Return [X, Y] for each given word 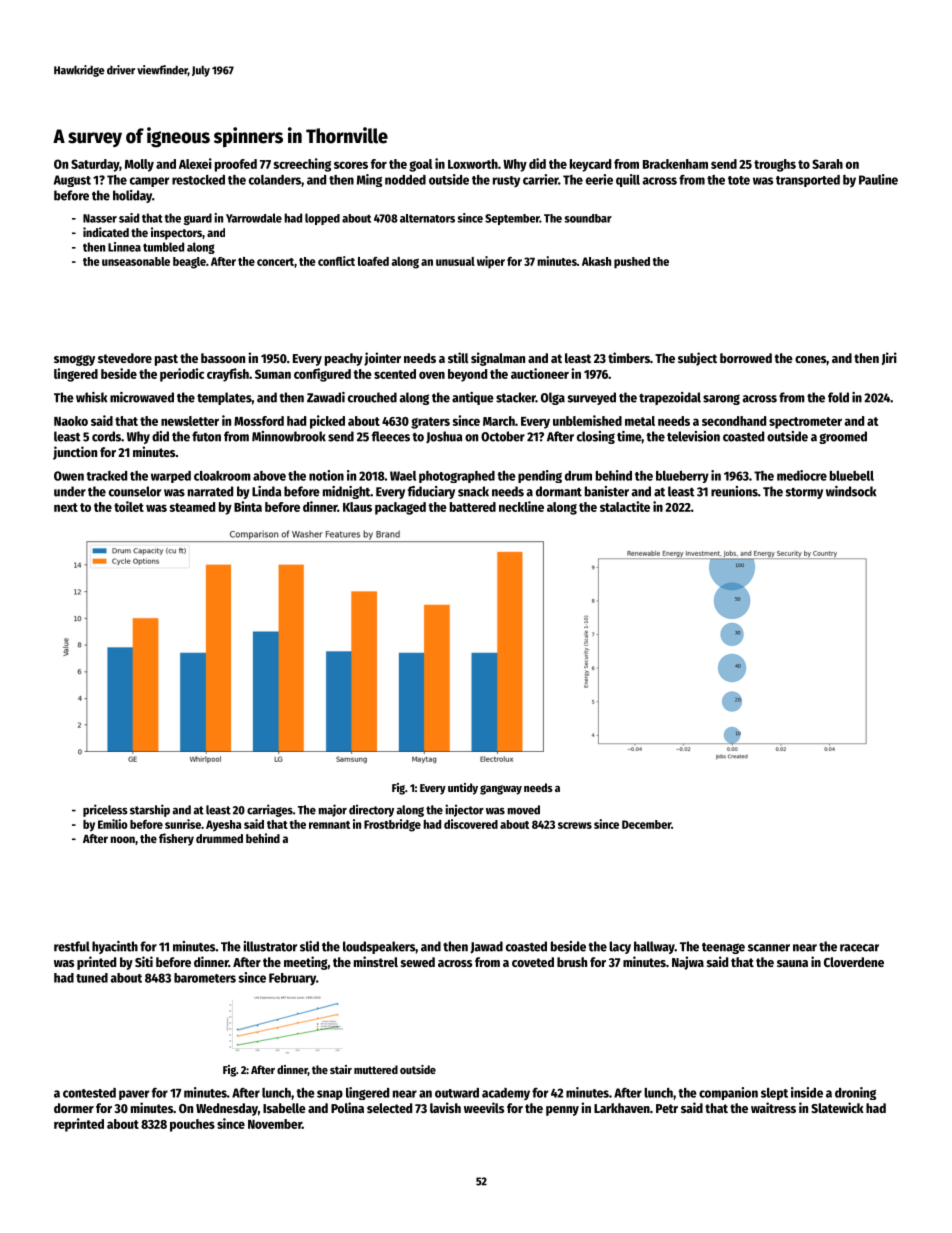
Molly [139, 165]
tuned [92, 978]
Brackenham [675, 164]
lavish [445, 1107]
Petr [667, 1108]
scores [351, 165]
